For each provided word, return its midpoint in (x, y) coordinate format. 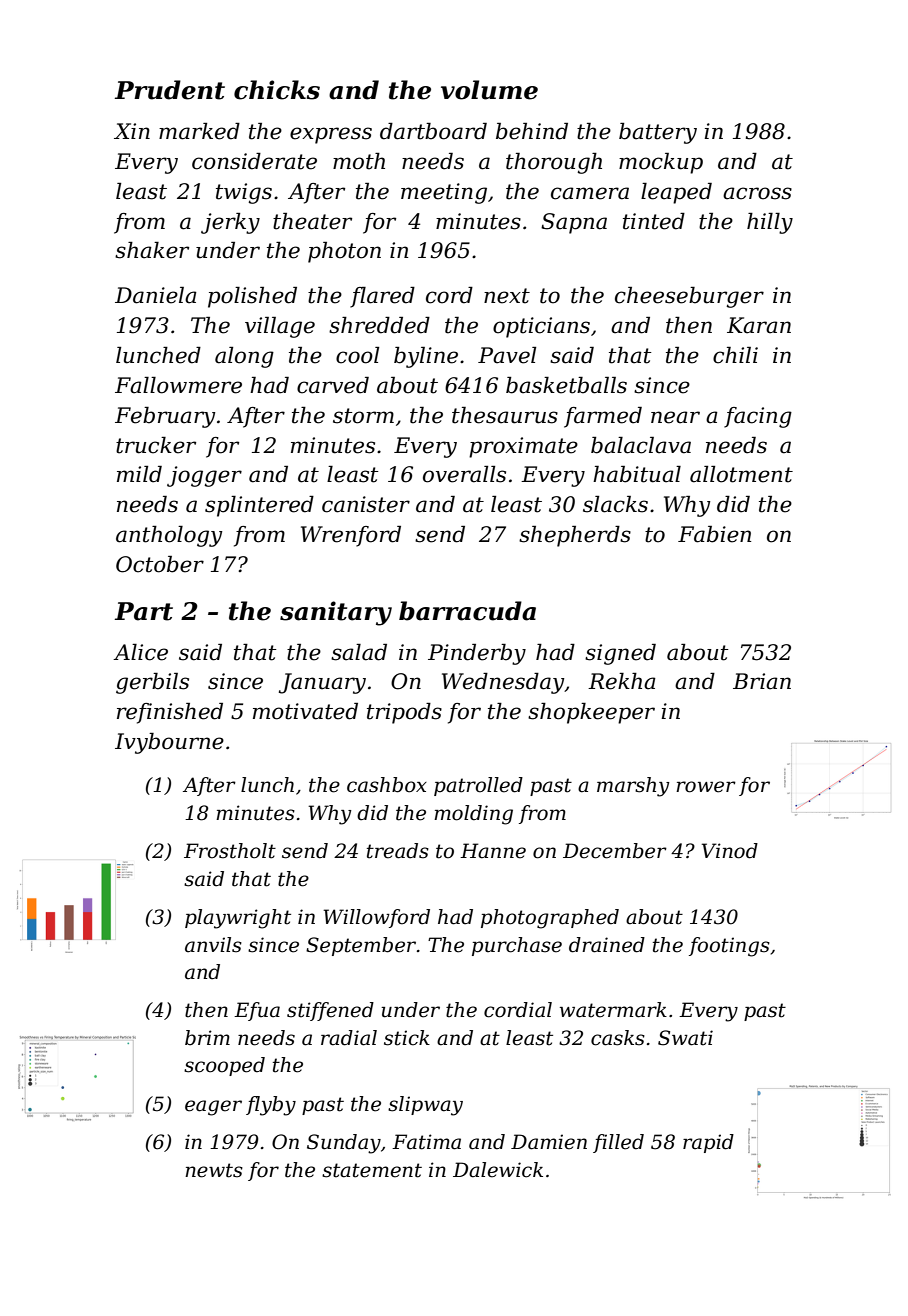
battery (658, 133)
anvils (213, 945)
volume (489, 90)
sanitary (336, 613)
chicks (277, 90)
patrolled (478, 786)
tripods (404, 713)
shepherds (575, 536)
